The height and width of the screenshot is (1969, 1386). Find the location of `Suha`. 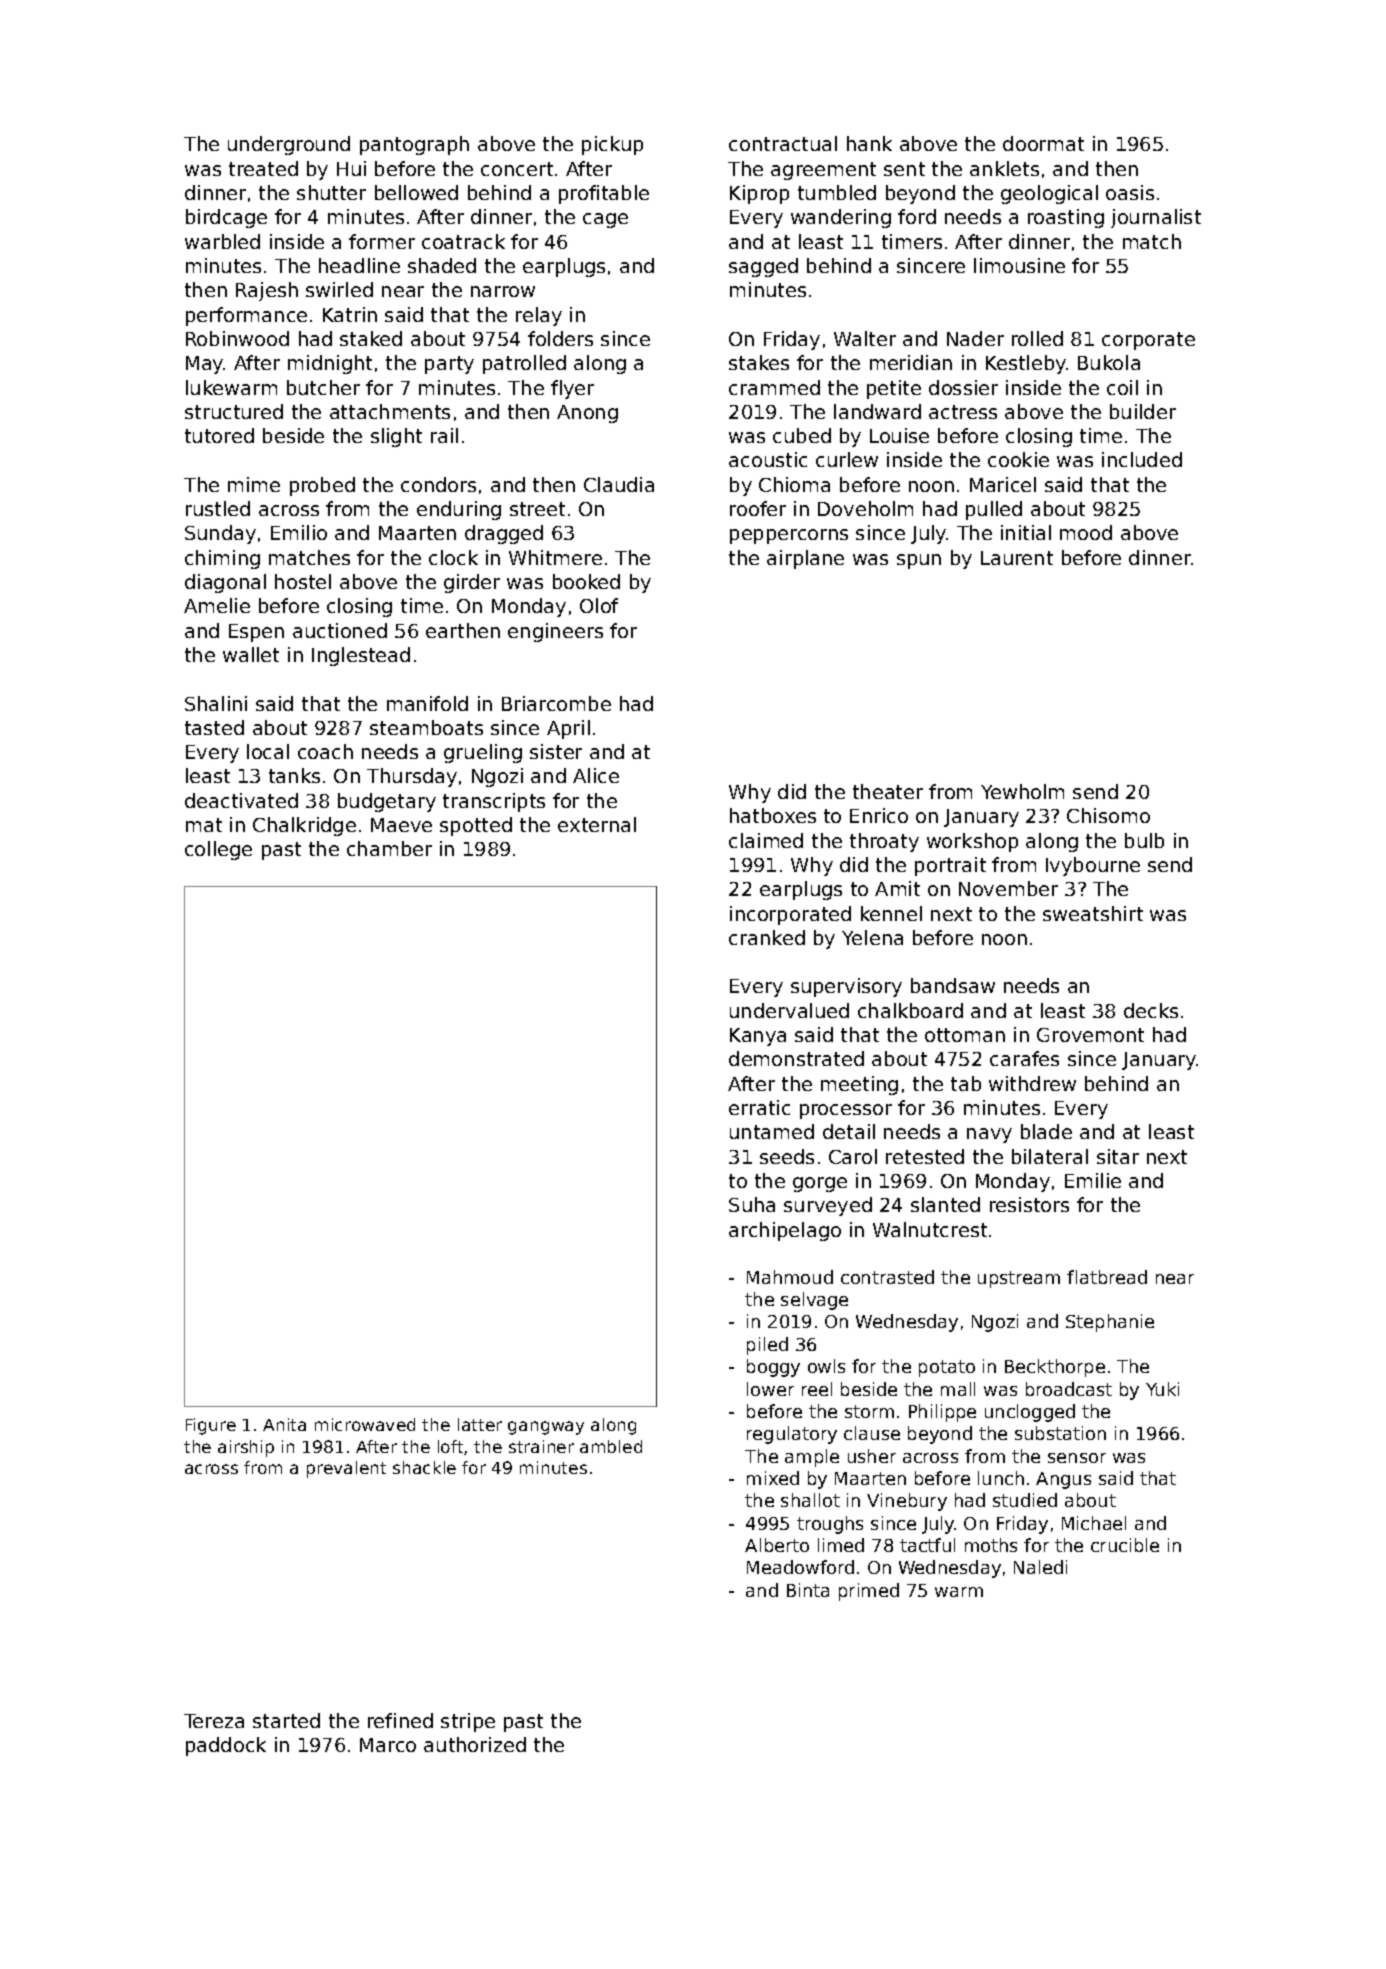

Suha is located at coordinates (752, 1204).
